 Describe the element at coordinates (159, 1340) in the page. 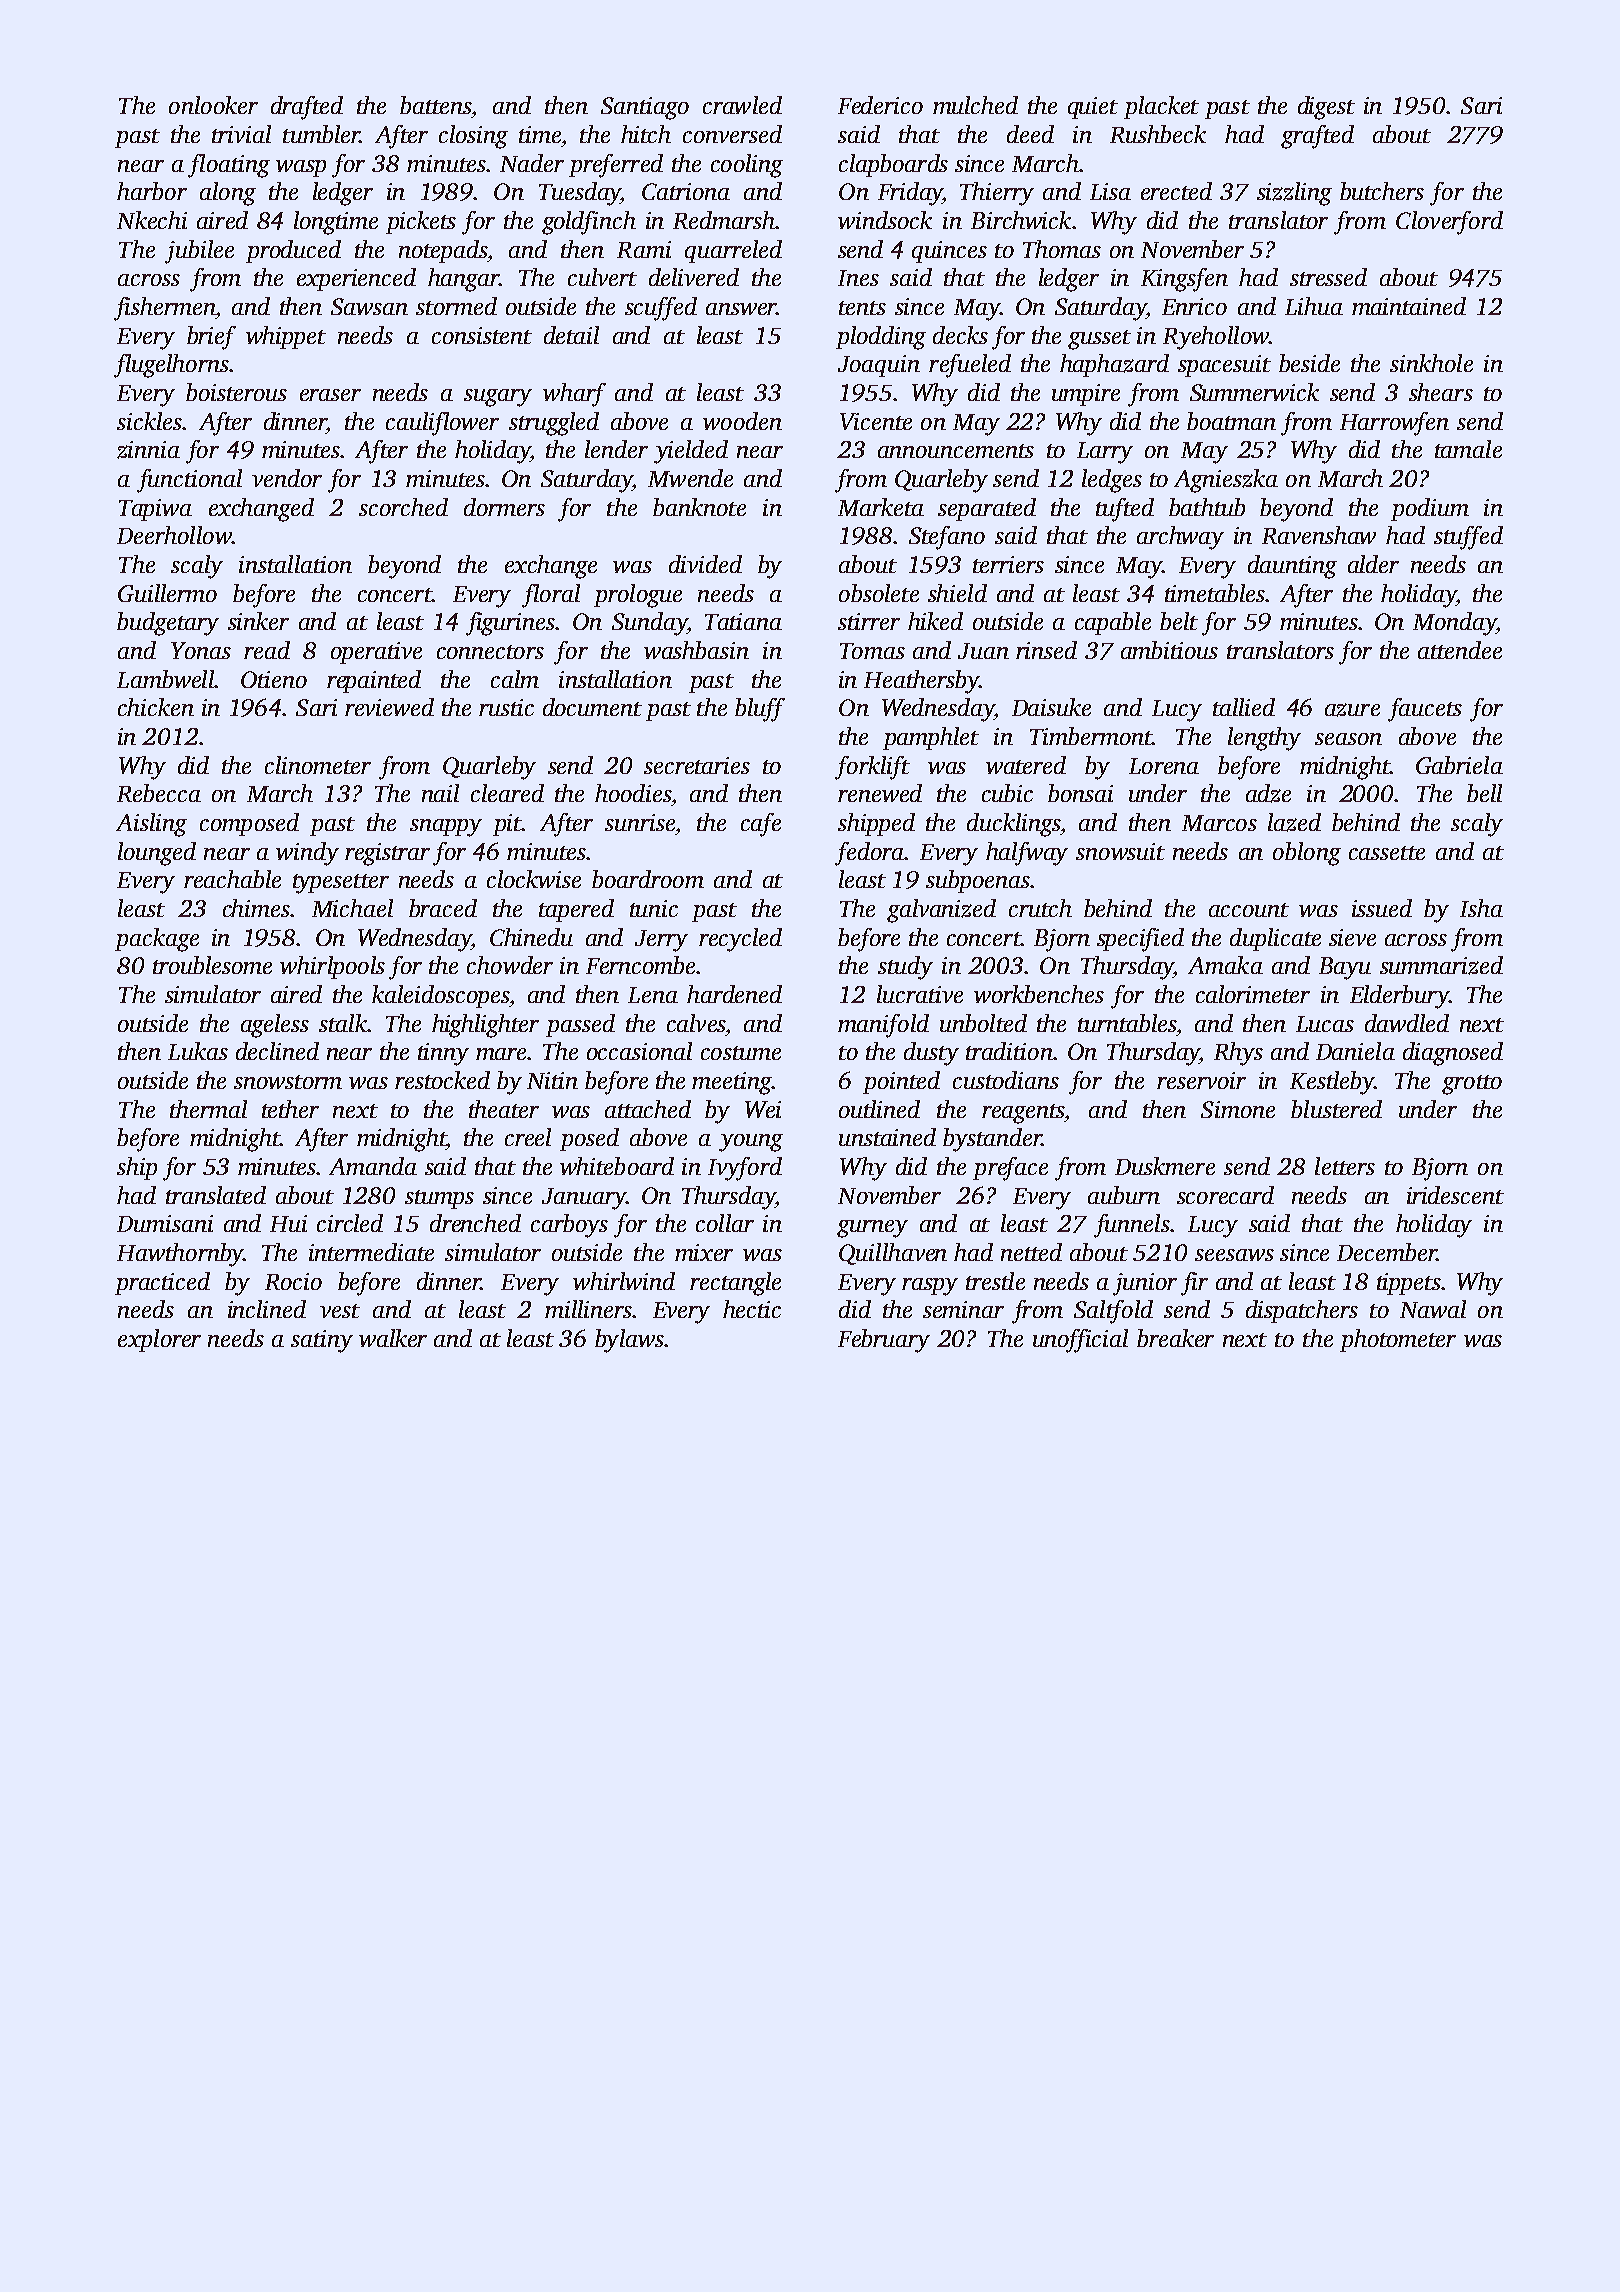

I see `explorer` at that location.
